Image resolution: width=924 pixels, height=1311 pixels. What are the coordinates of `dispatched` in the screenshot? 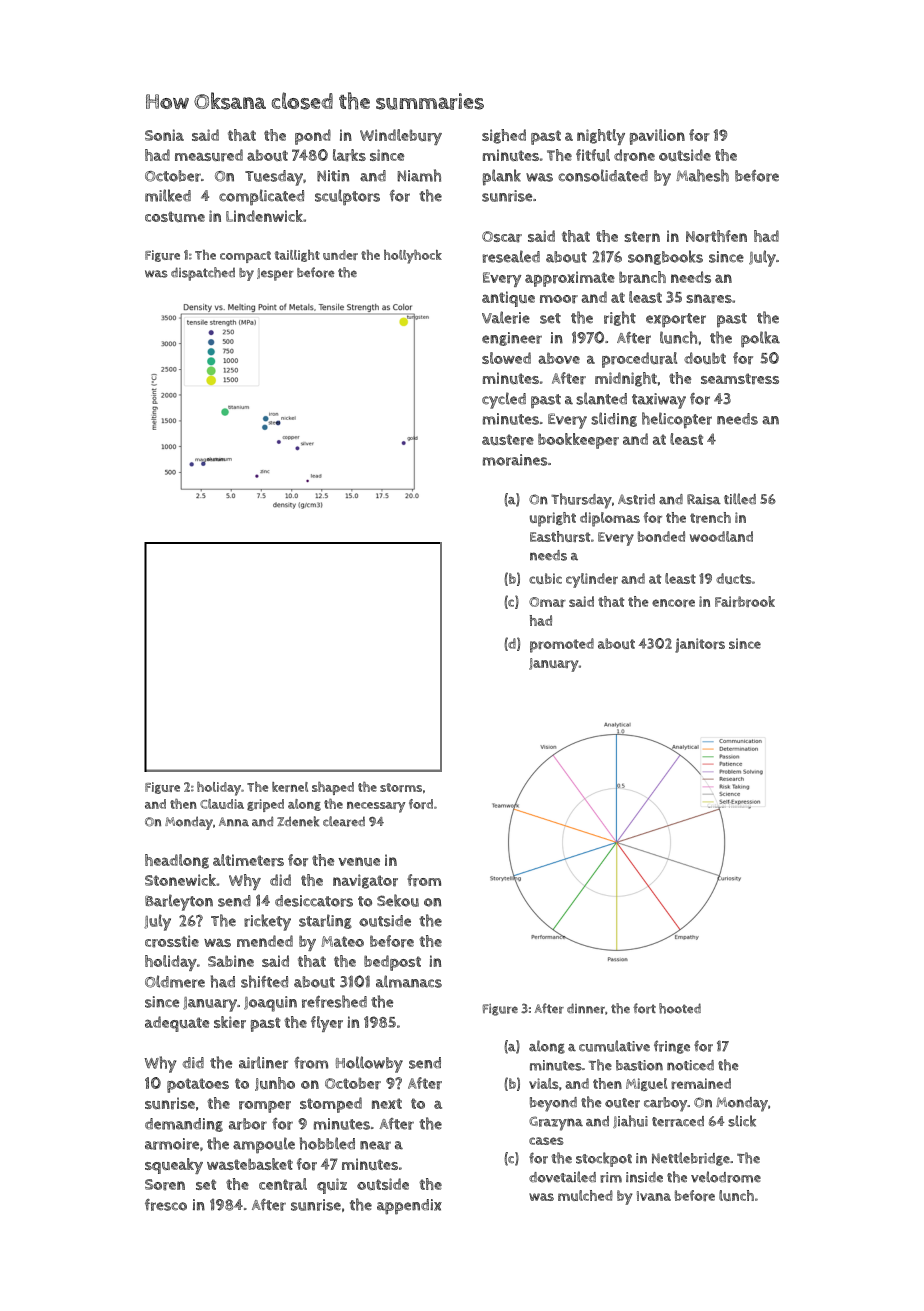 It's located at (203, 274).
